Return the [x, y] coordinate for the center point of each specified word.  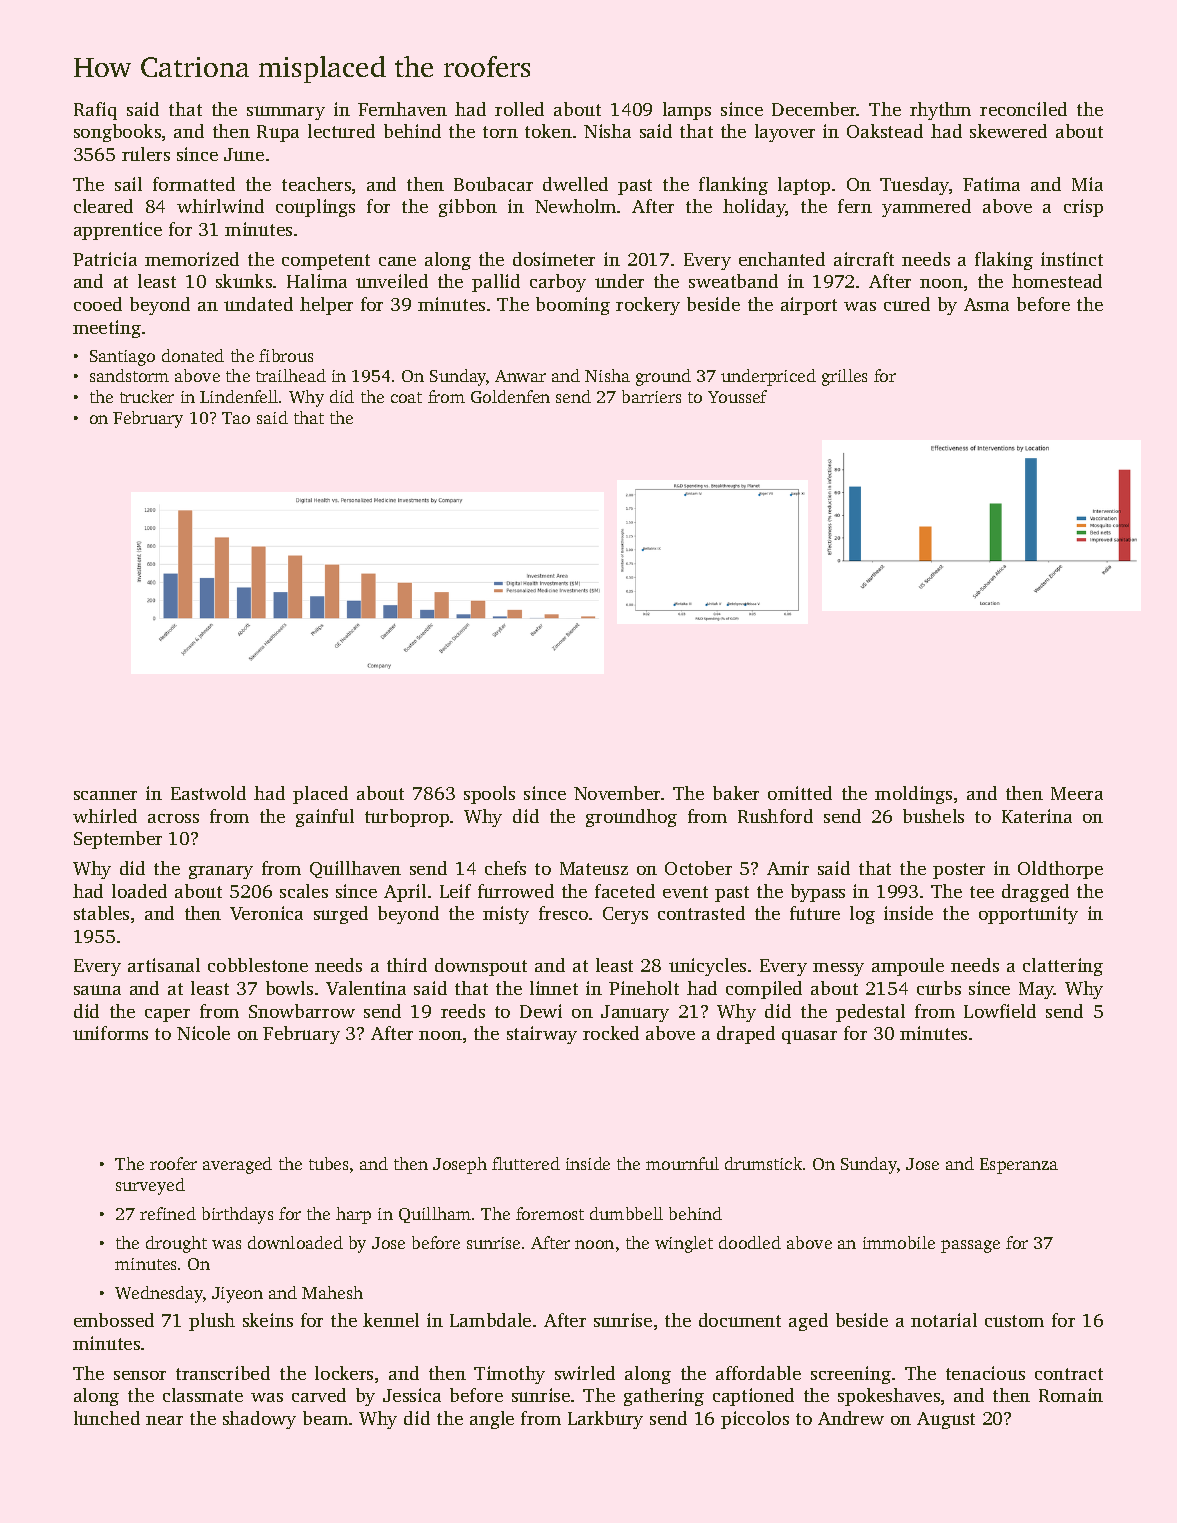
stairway [542, 1035]
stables [101, 913]
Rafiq [95, 111]
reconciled [1023, 109]
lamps [687, 111]
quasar [809, 1037]
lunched [107, 1418]
